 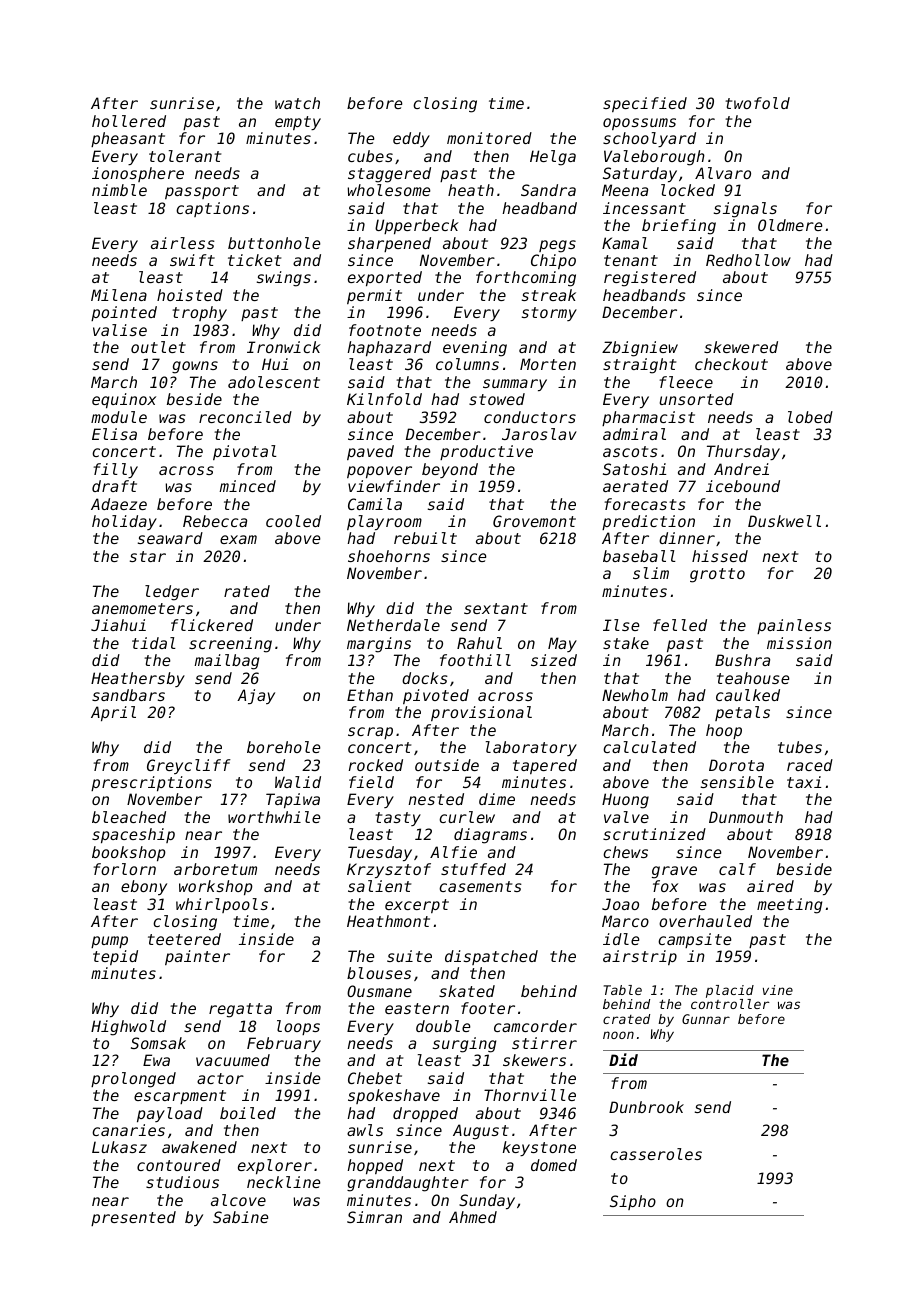 I want to click on meeting, so click(x=789, y=906).
